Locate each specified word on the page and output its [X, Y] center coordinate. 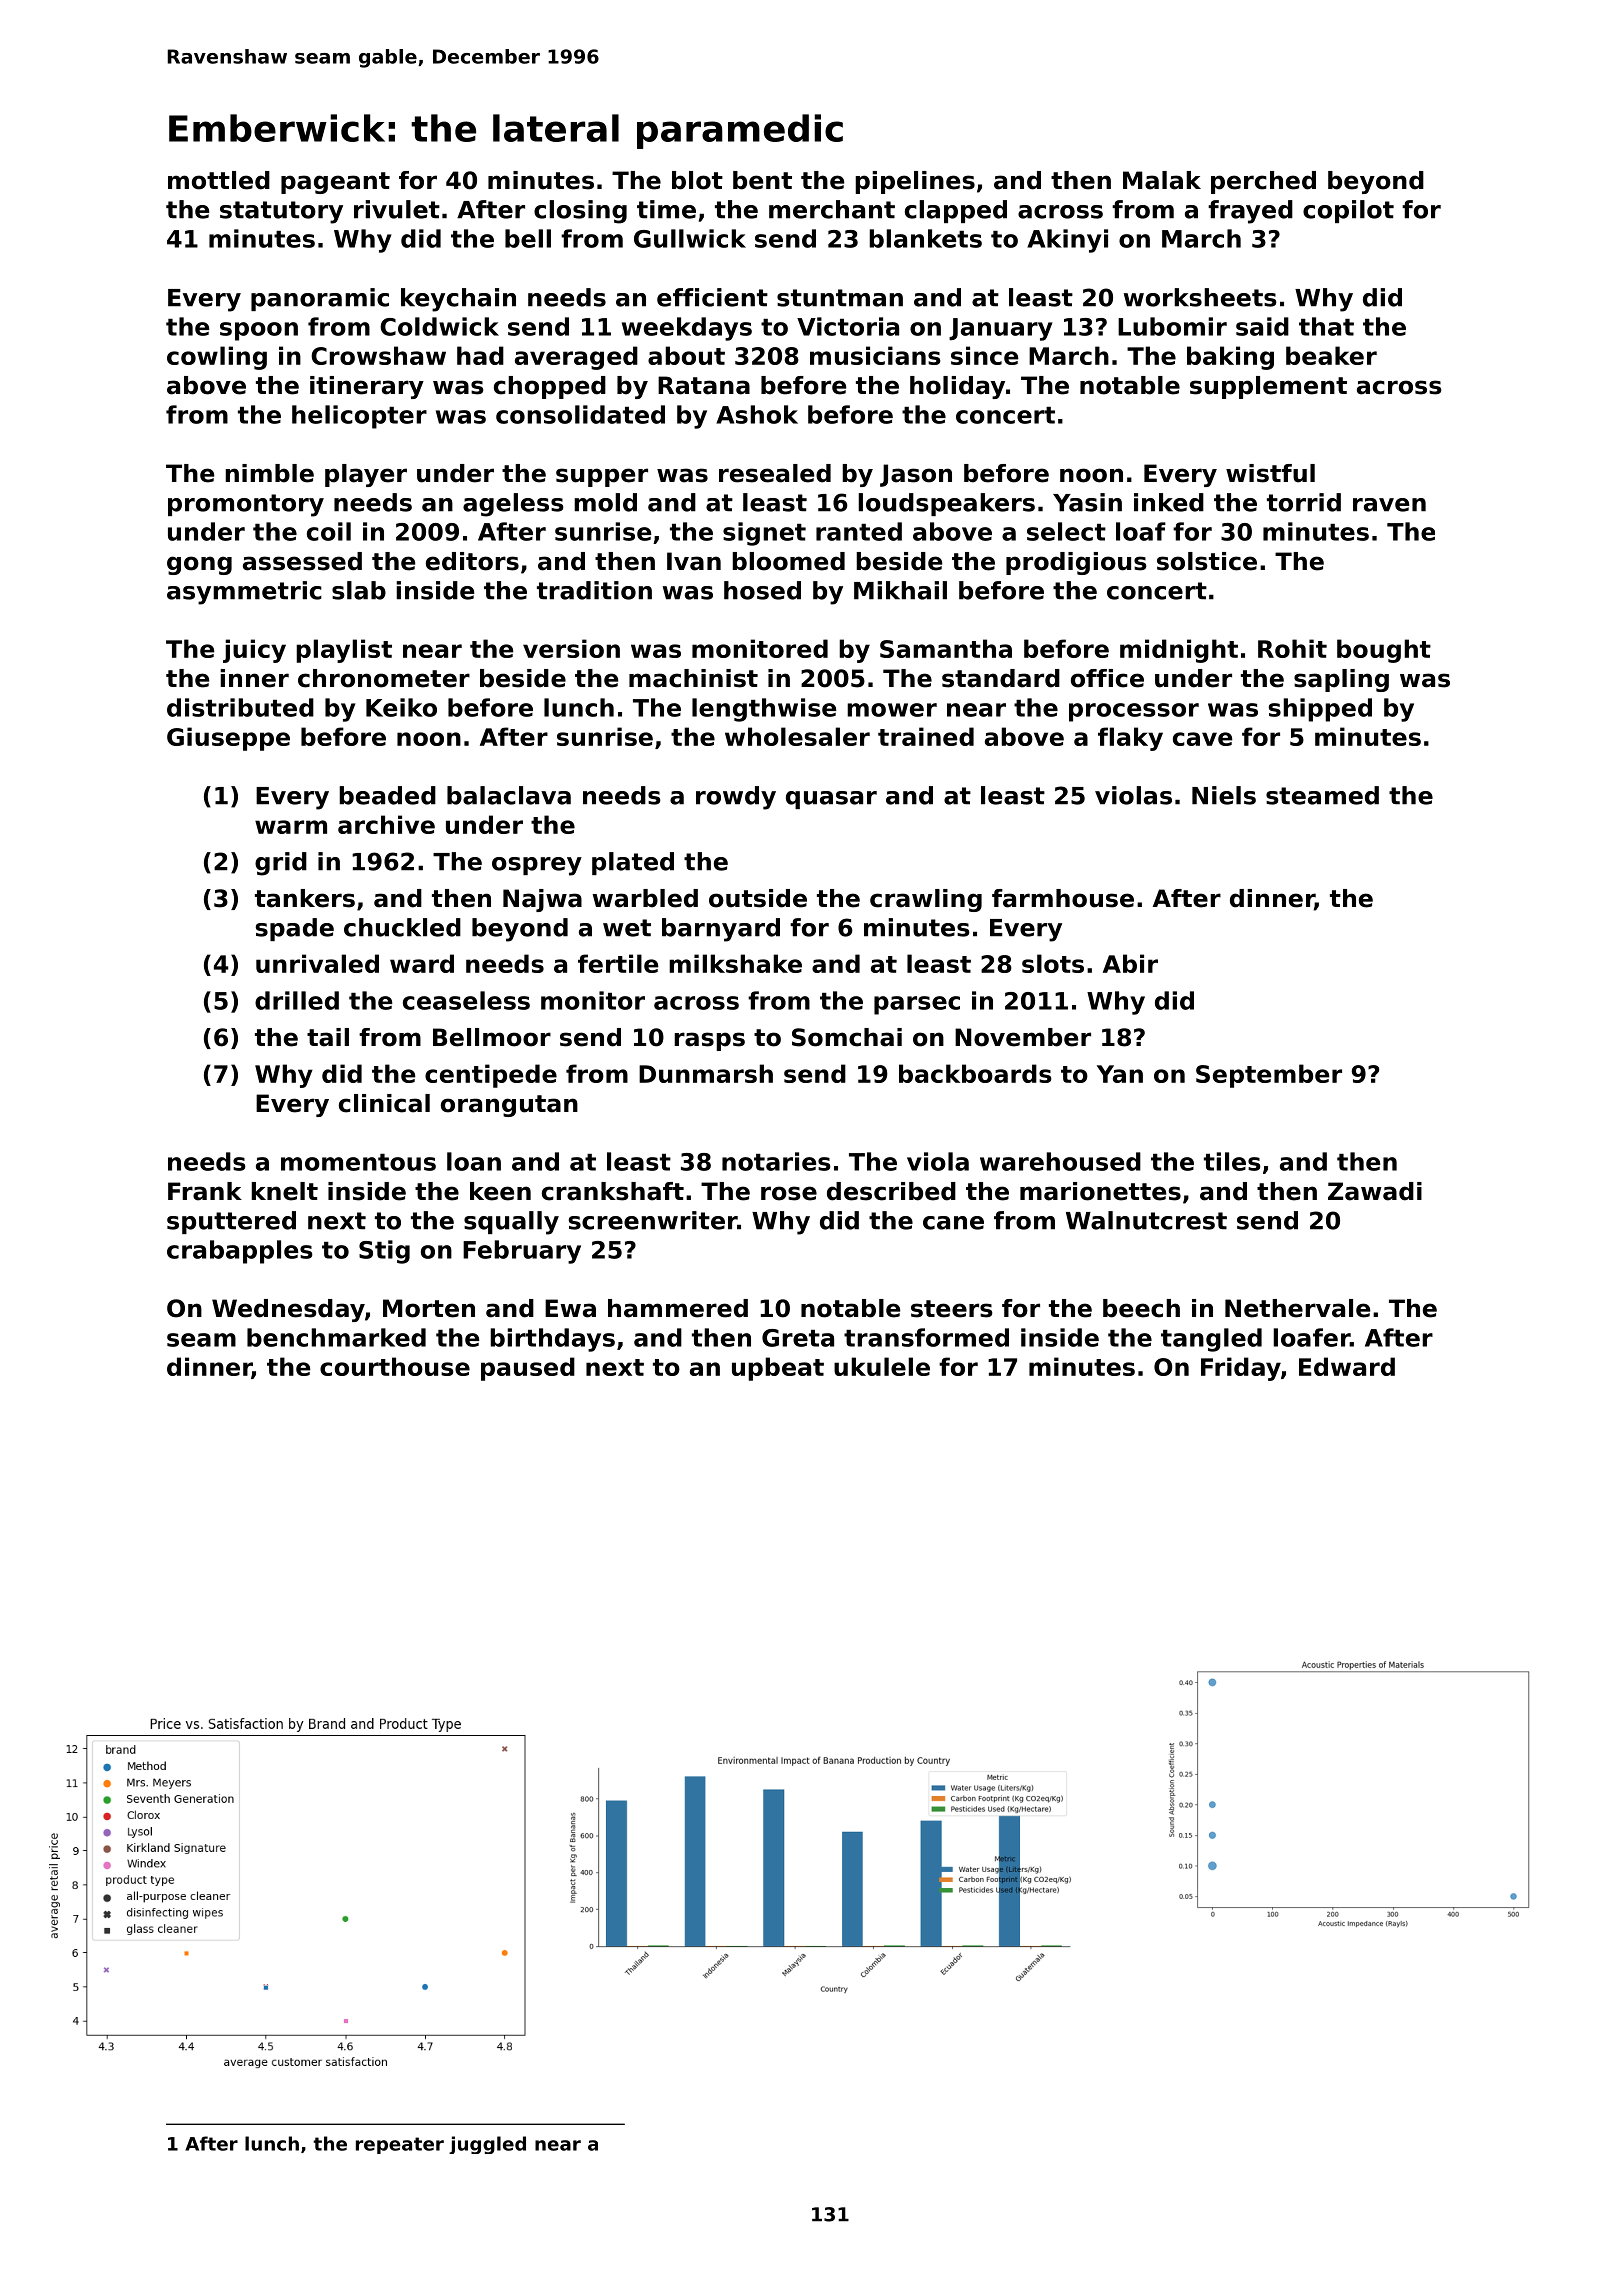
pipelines [915, 182]
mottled [219, 180]
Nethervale [1297, 1308]
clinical [384, 1103]
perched [1263, 182]
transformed [926, 1337]
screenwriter [653, 1220]
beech [1141, 1308]
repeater [400, 2145]
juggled [487, 2145]
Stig [384, 1252]
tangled [1211, 1340]
